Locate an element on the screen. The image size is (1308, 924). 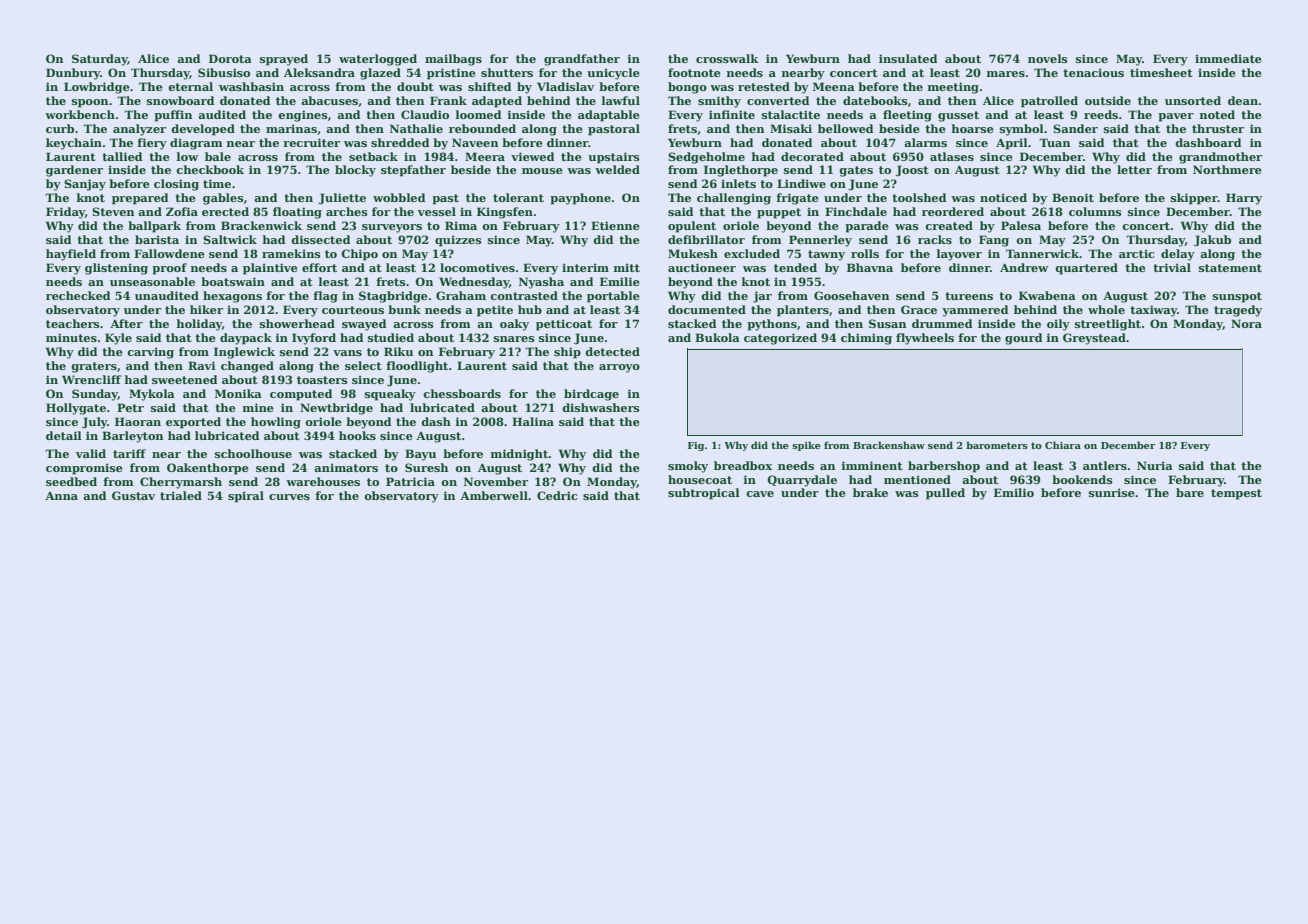
cave is located at coordinates (760, 494).
